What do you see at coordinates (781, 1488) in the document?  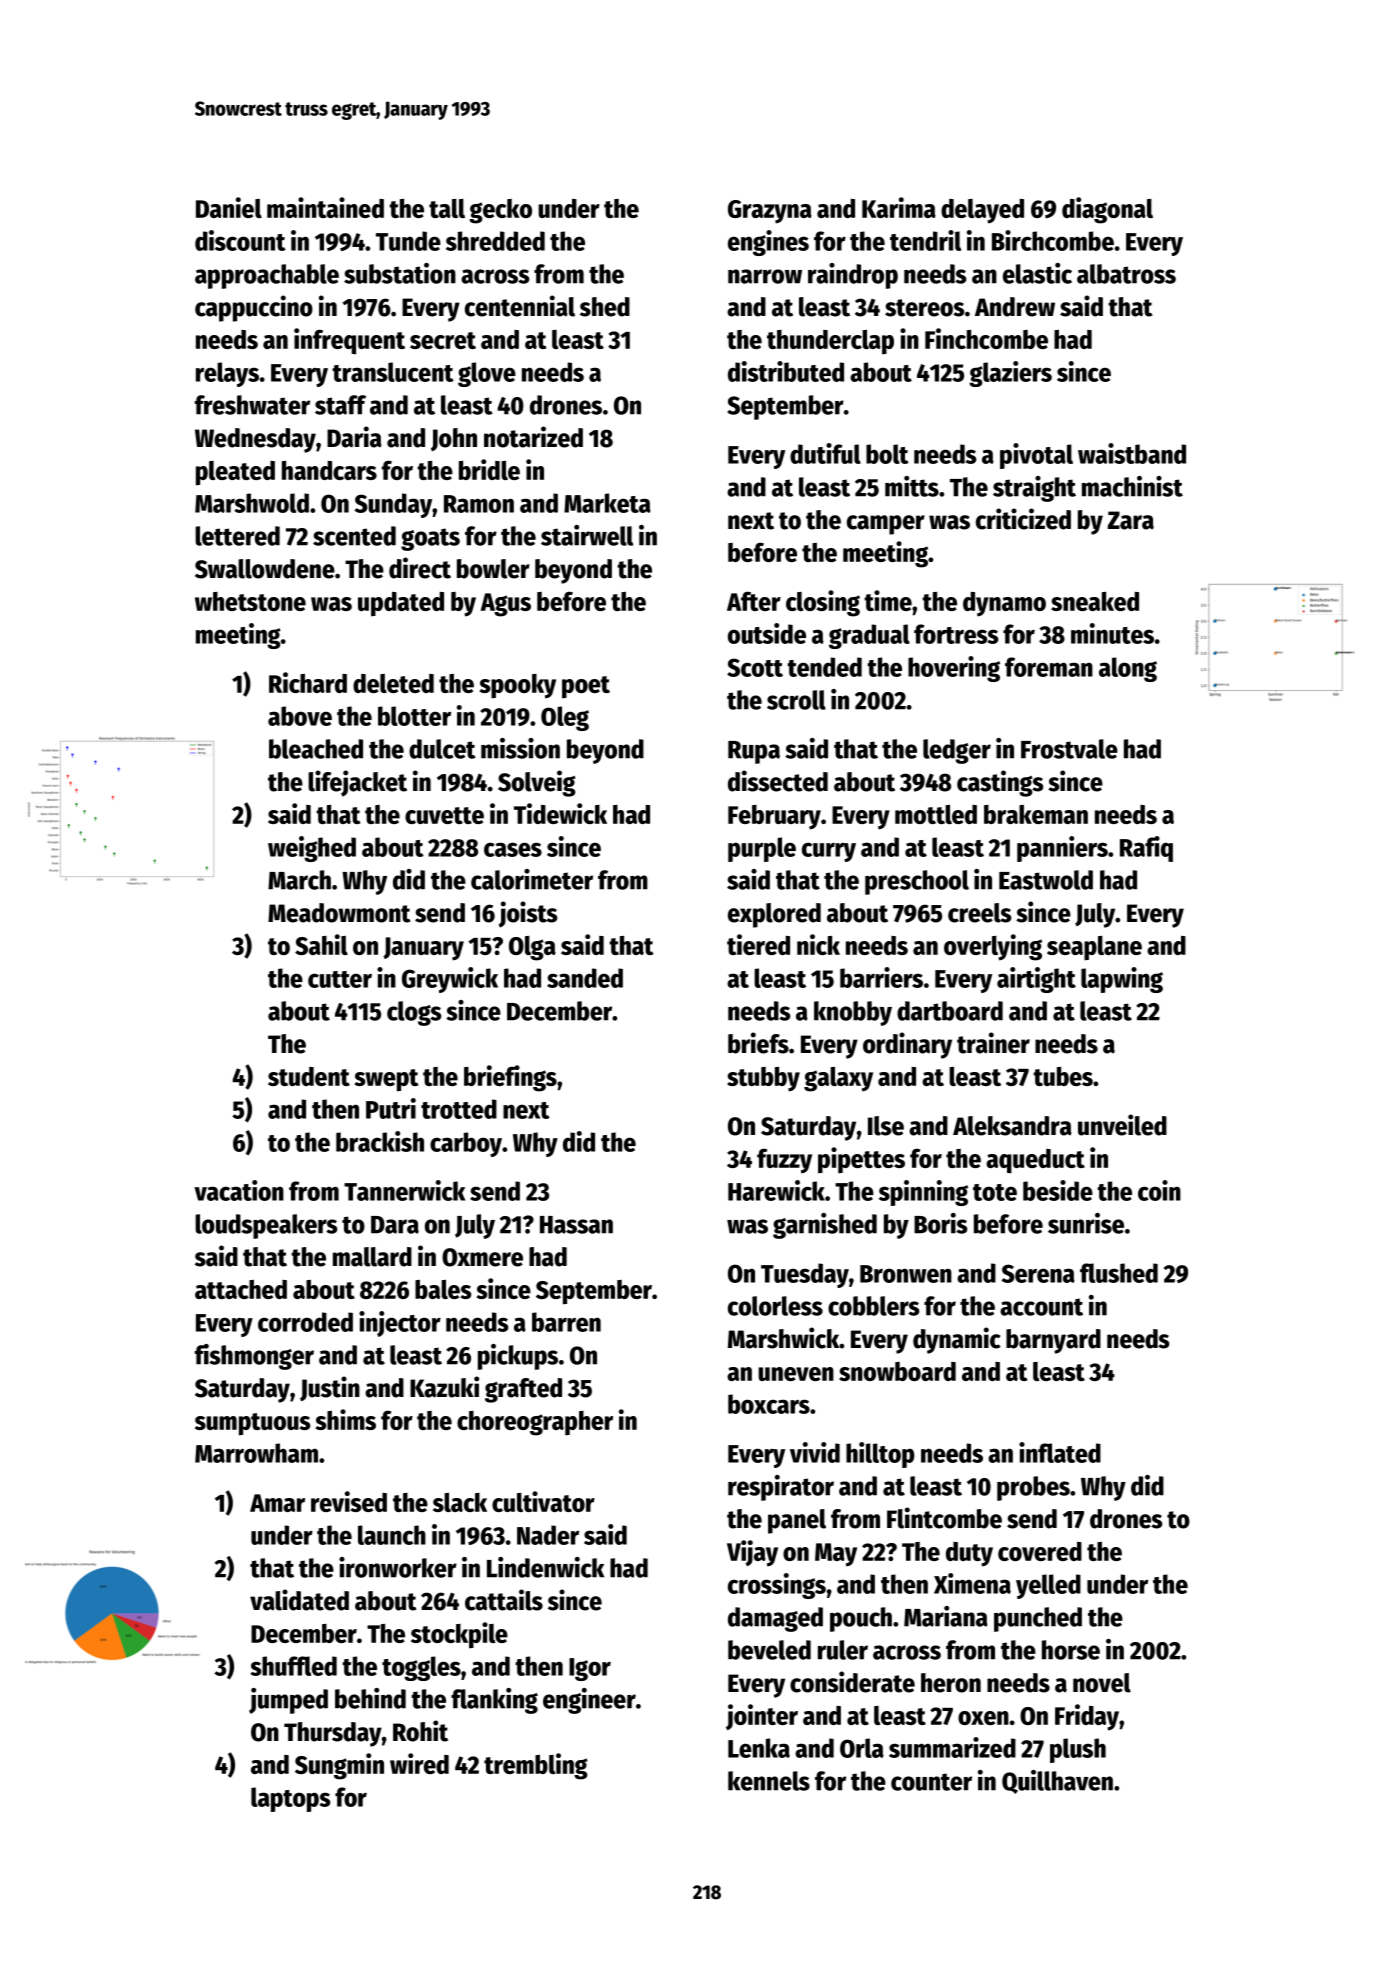 I see `respirator` at bounding box center [781, 1488].
